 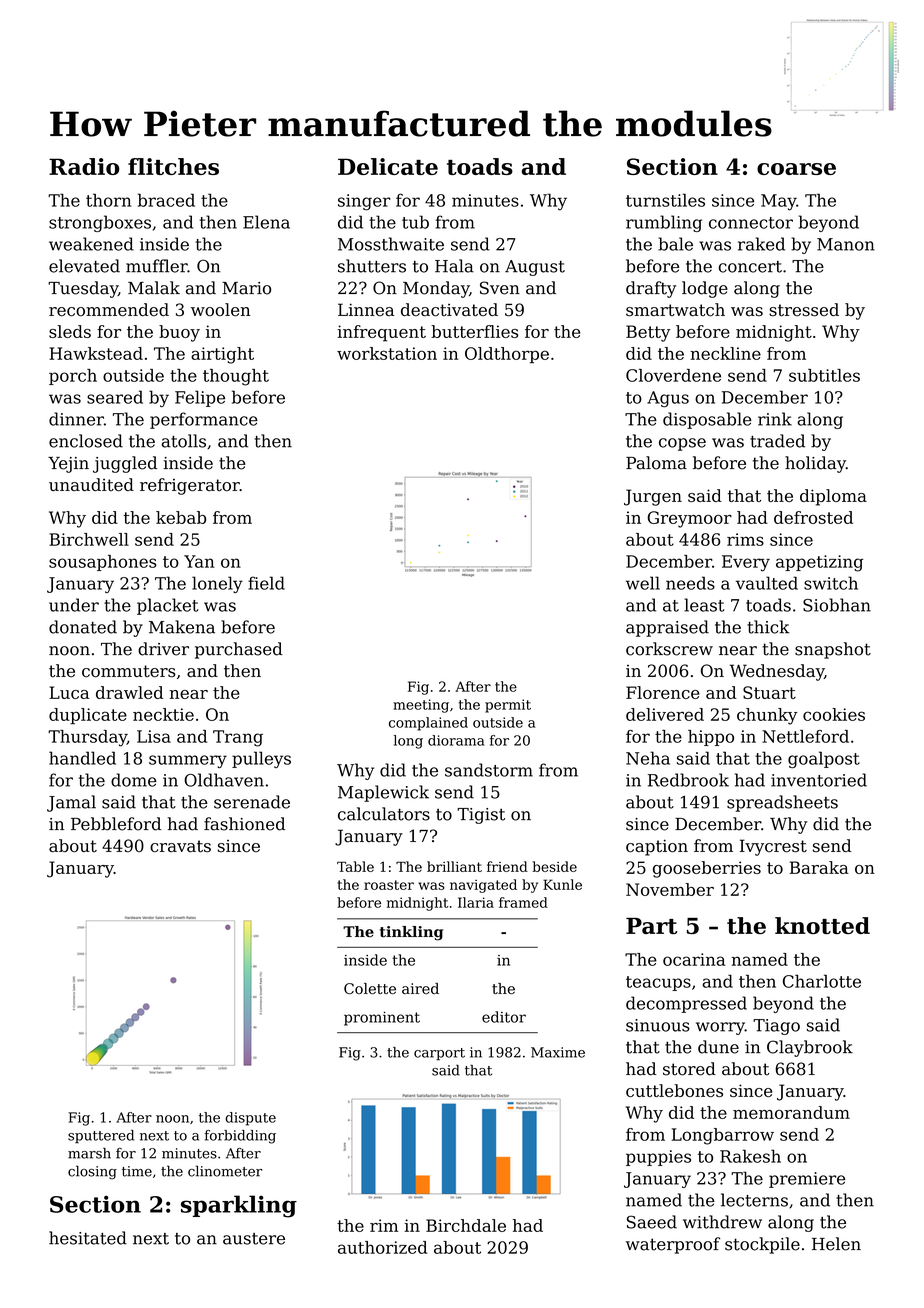 I want to click on Birchdale, so click(x=466, y=1225).
